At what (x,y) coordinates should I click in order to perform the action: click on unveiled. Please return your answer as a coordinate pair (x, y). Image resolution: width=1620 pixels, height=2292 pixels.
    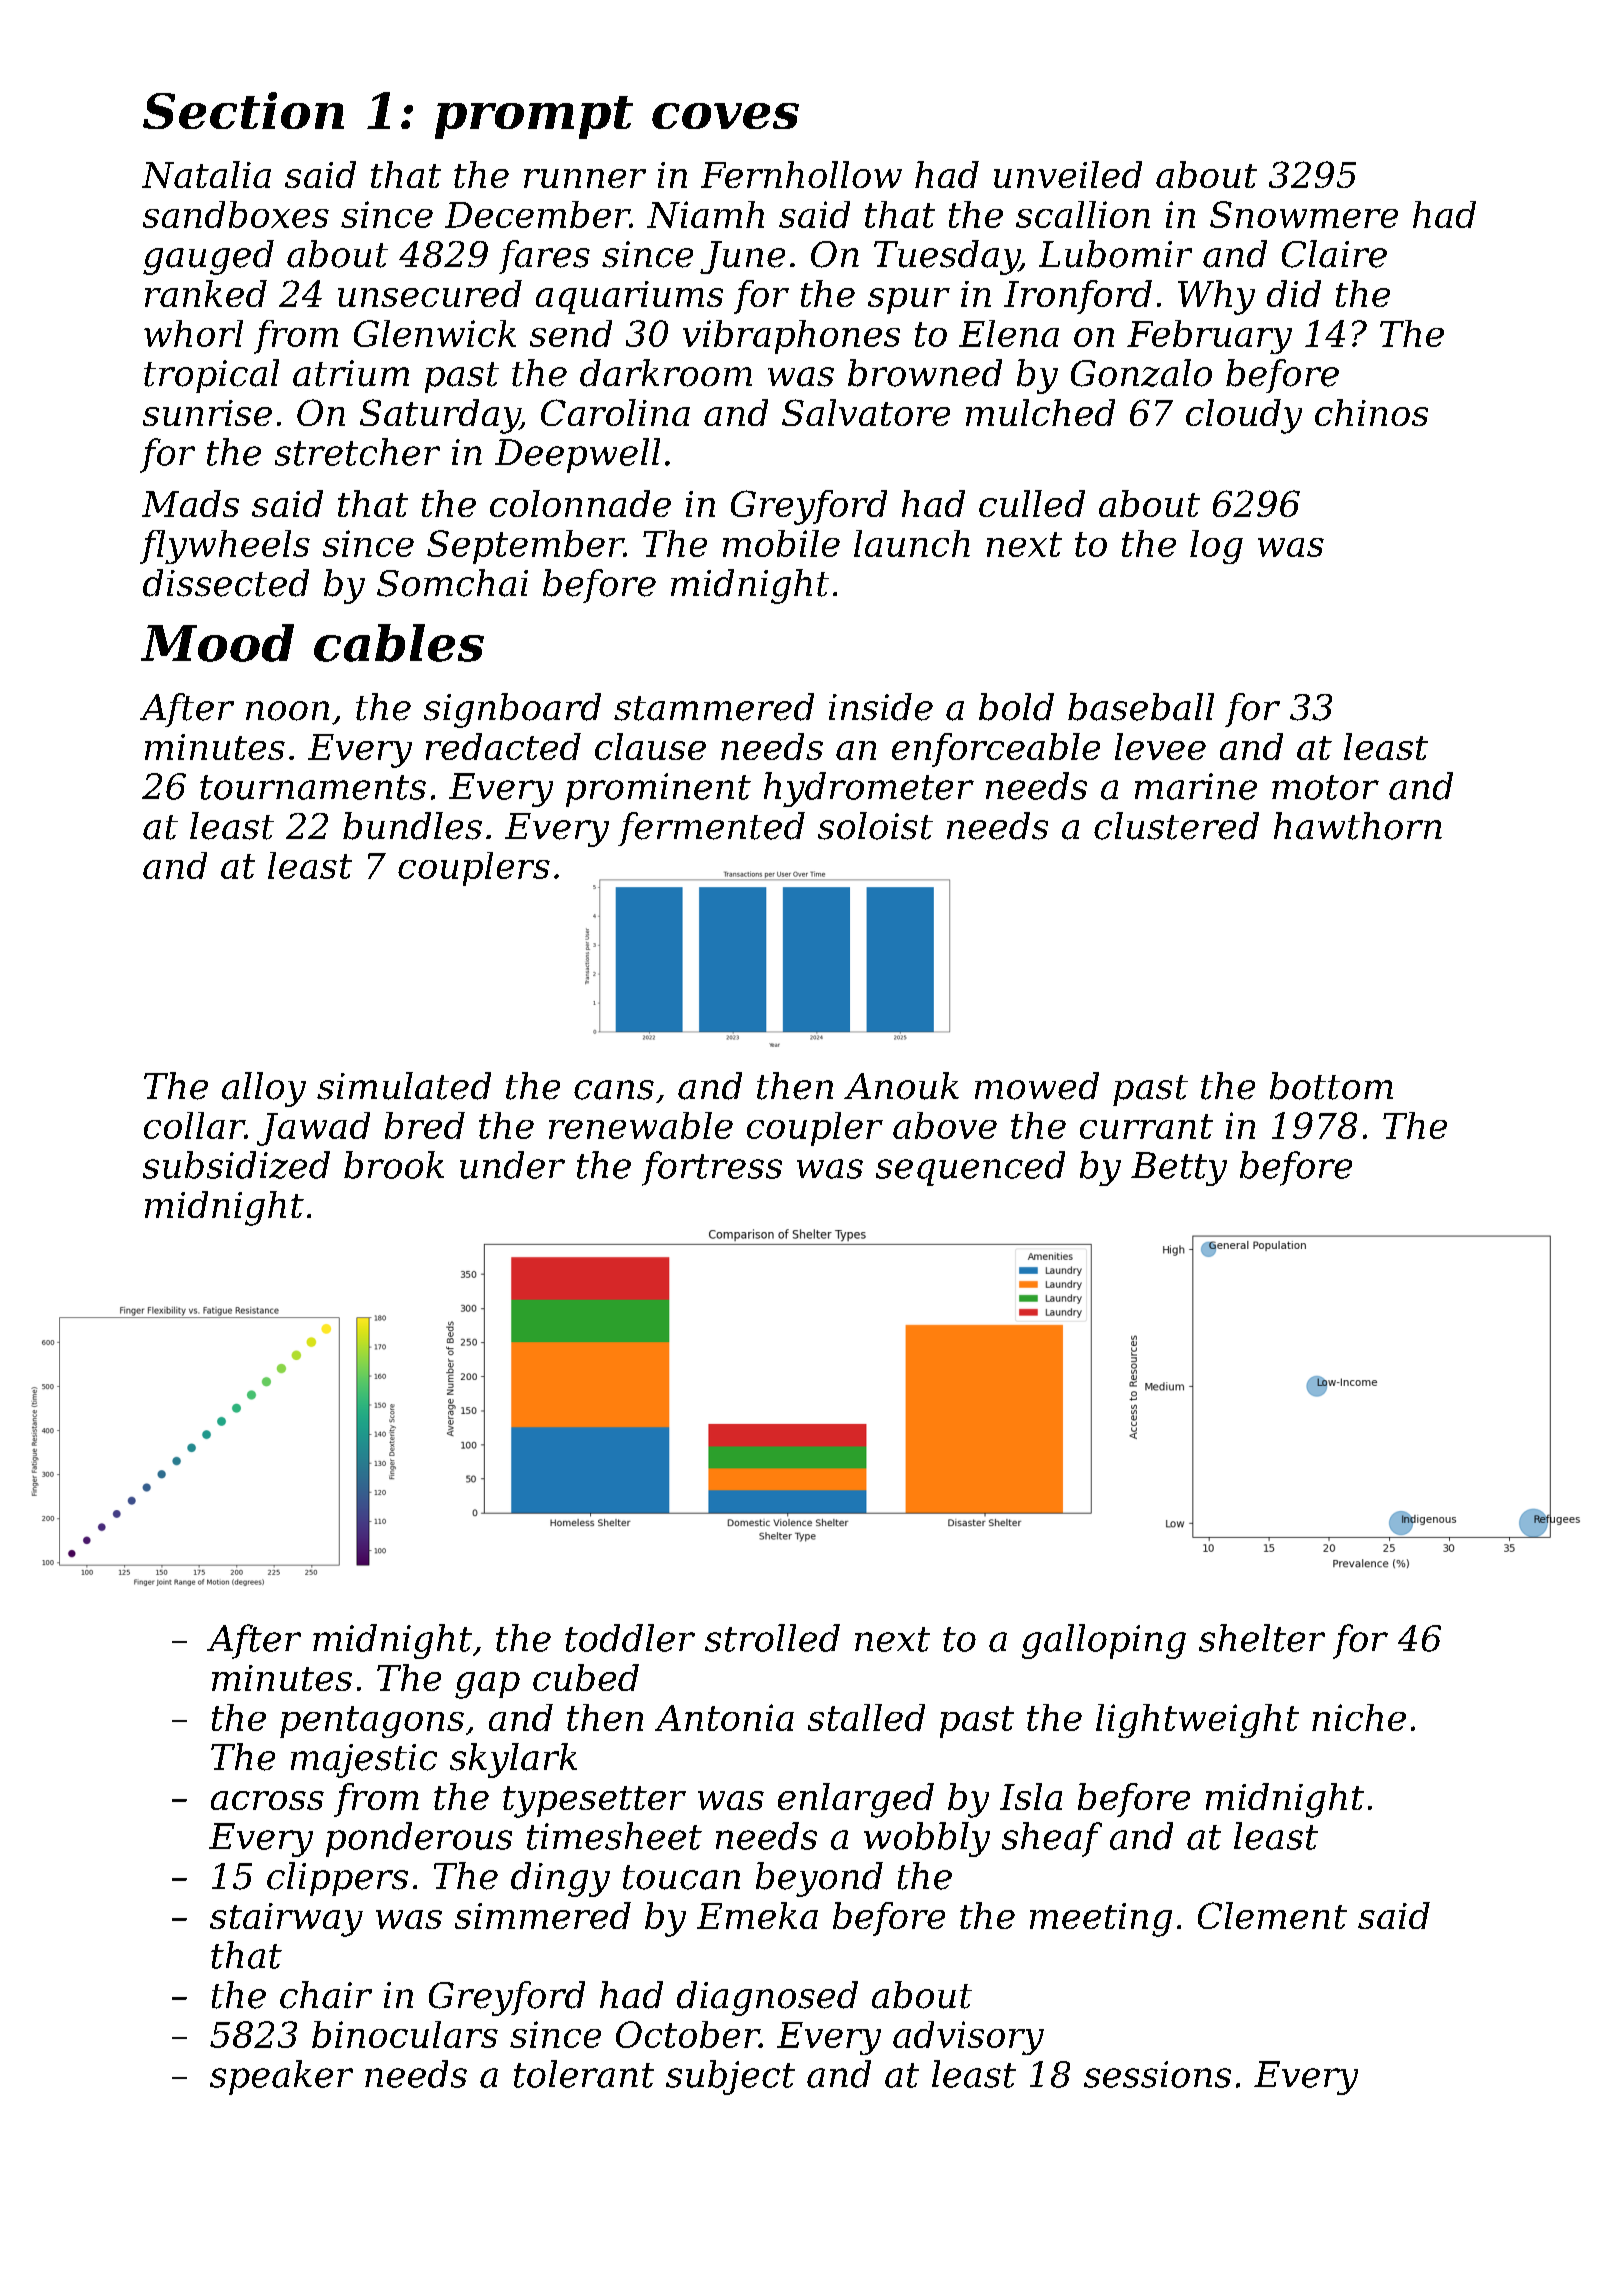
    Looking at the image, I should click on (1068, 174).
